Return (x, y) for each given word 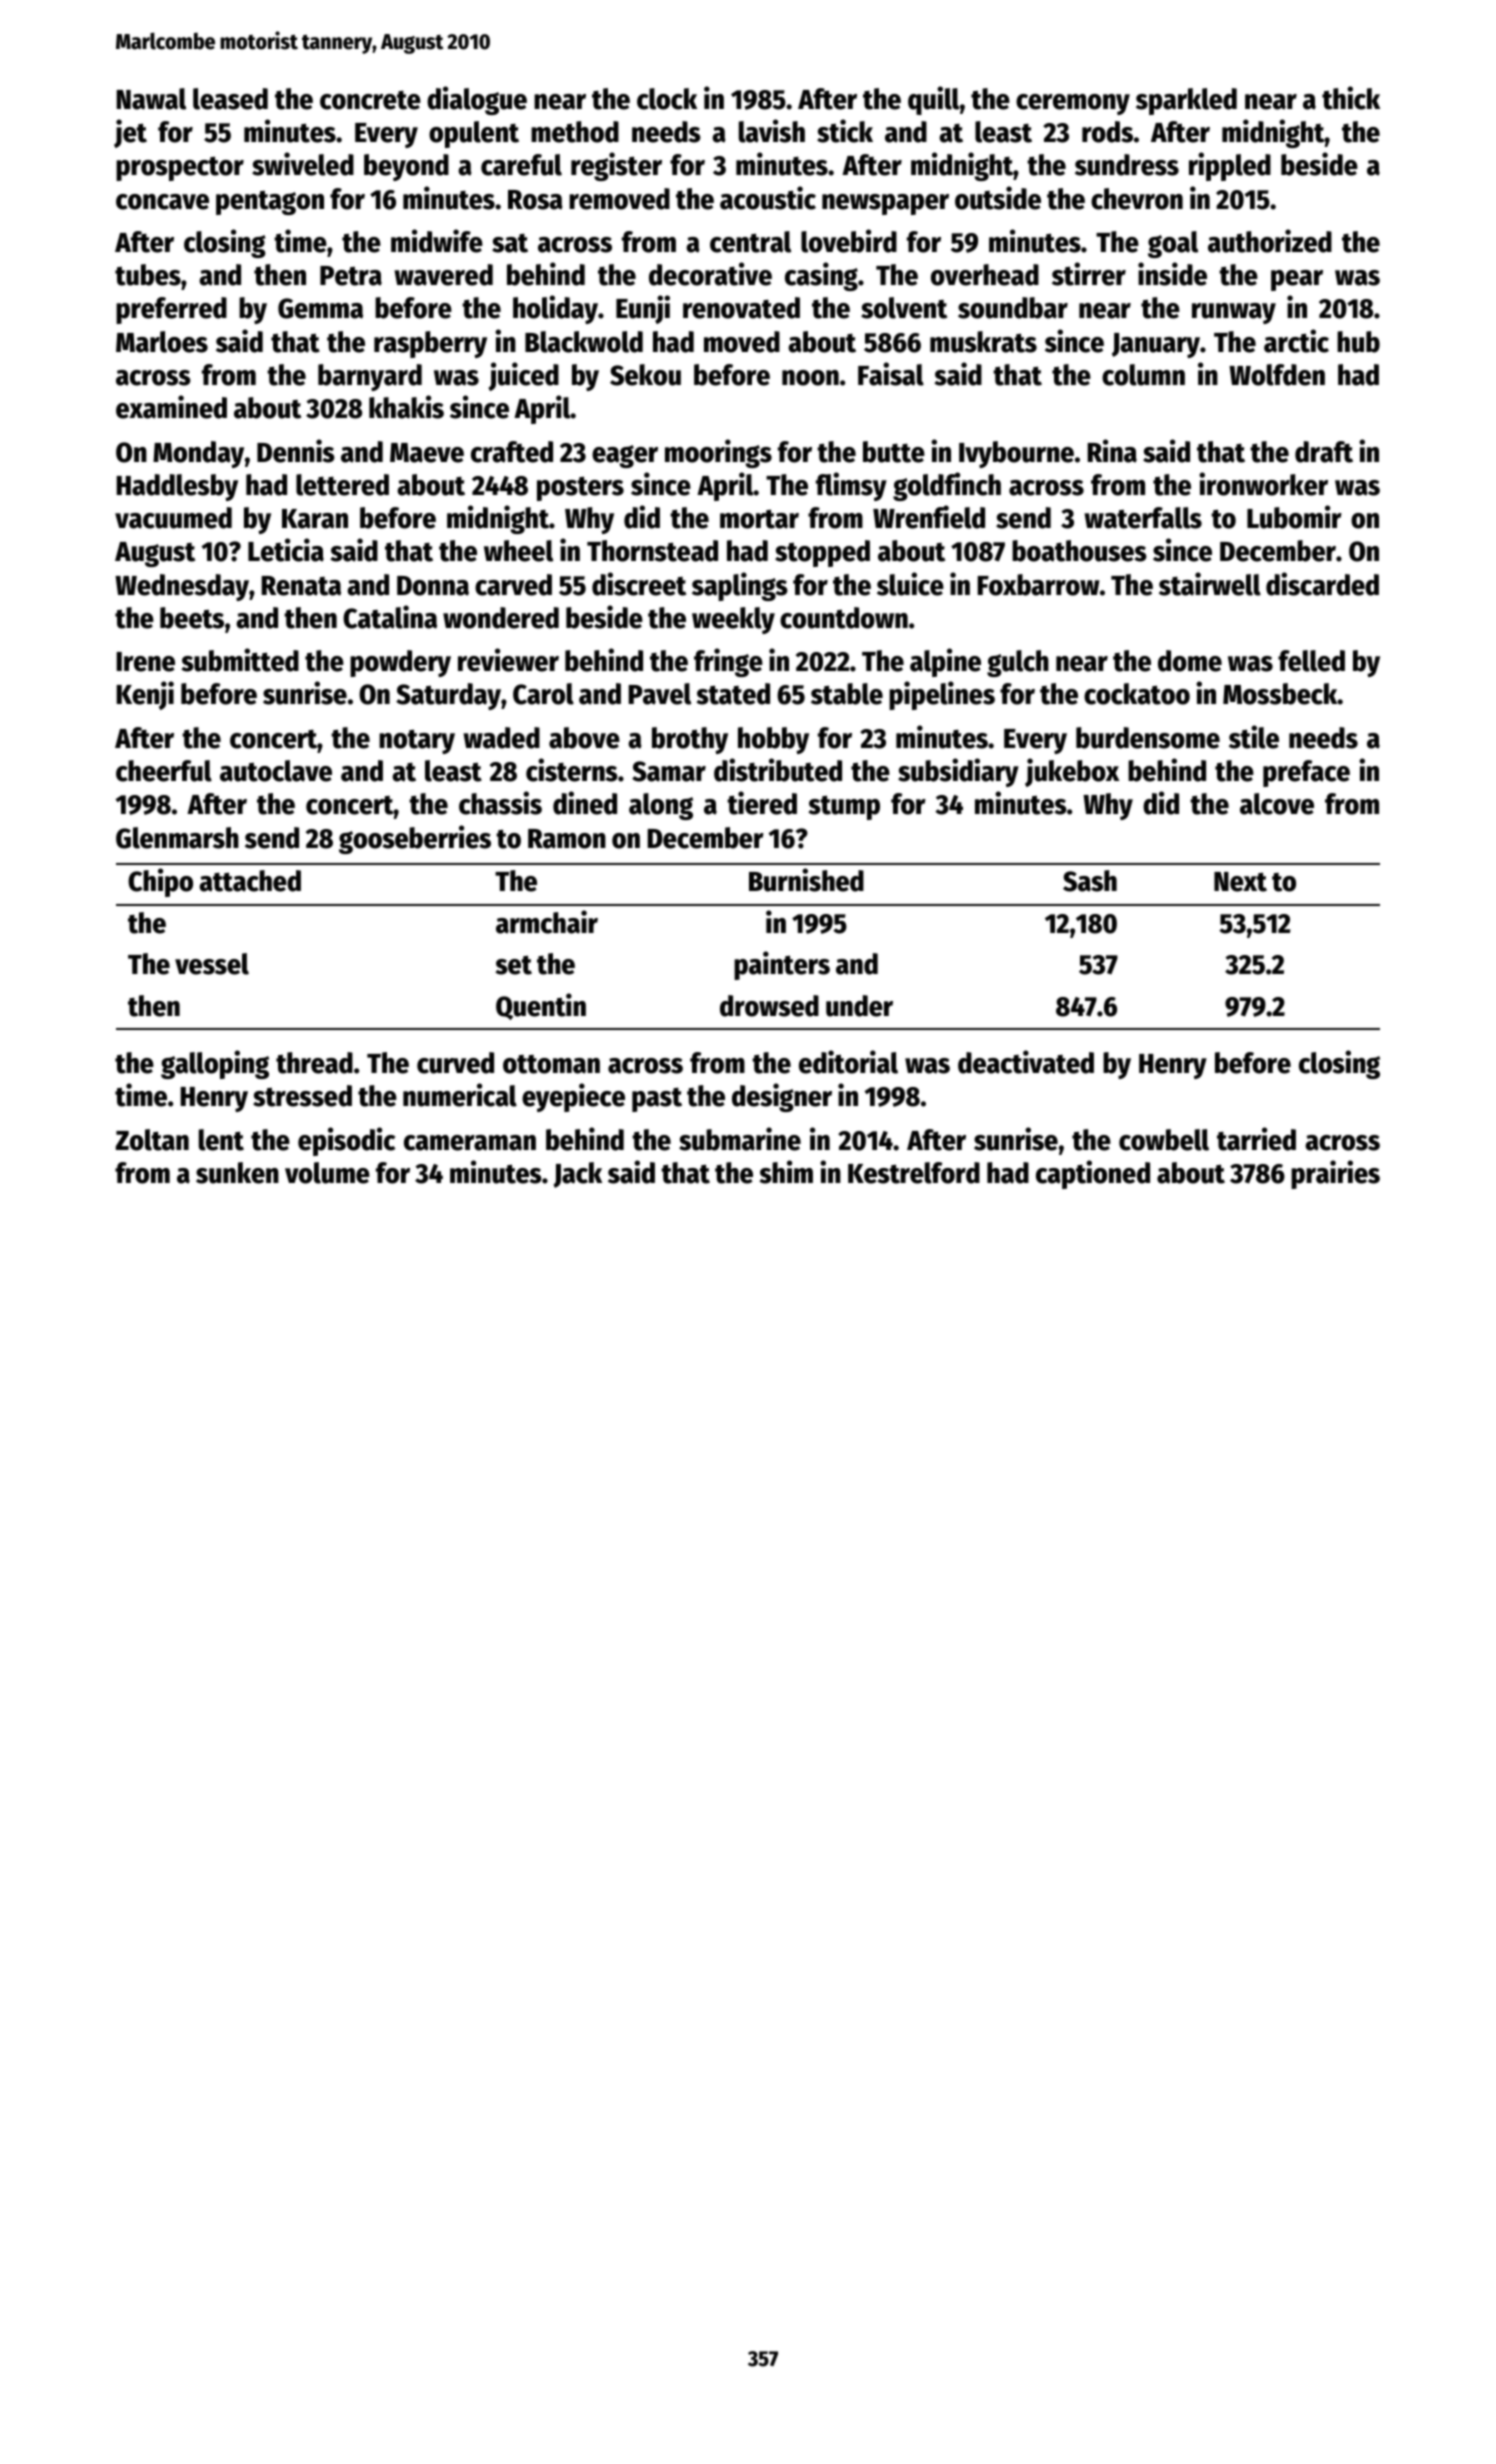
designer (782, 1097)
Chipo (160, 882)
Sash (1090, 881)
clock (667, 99)
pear (1297, 280)
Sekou (645, 375)
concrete (370, 100)
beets (192, 618)
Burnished (806, 880)
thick (1351, 98)
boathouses (1079, 551)
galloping (215, 1064)
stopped (822, 553)
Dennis (296, 451)
